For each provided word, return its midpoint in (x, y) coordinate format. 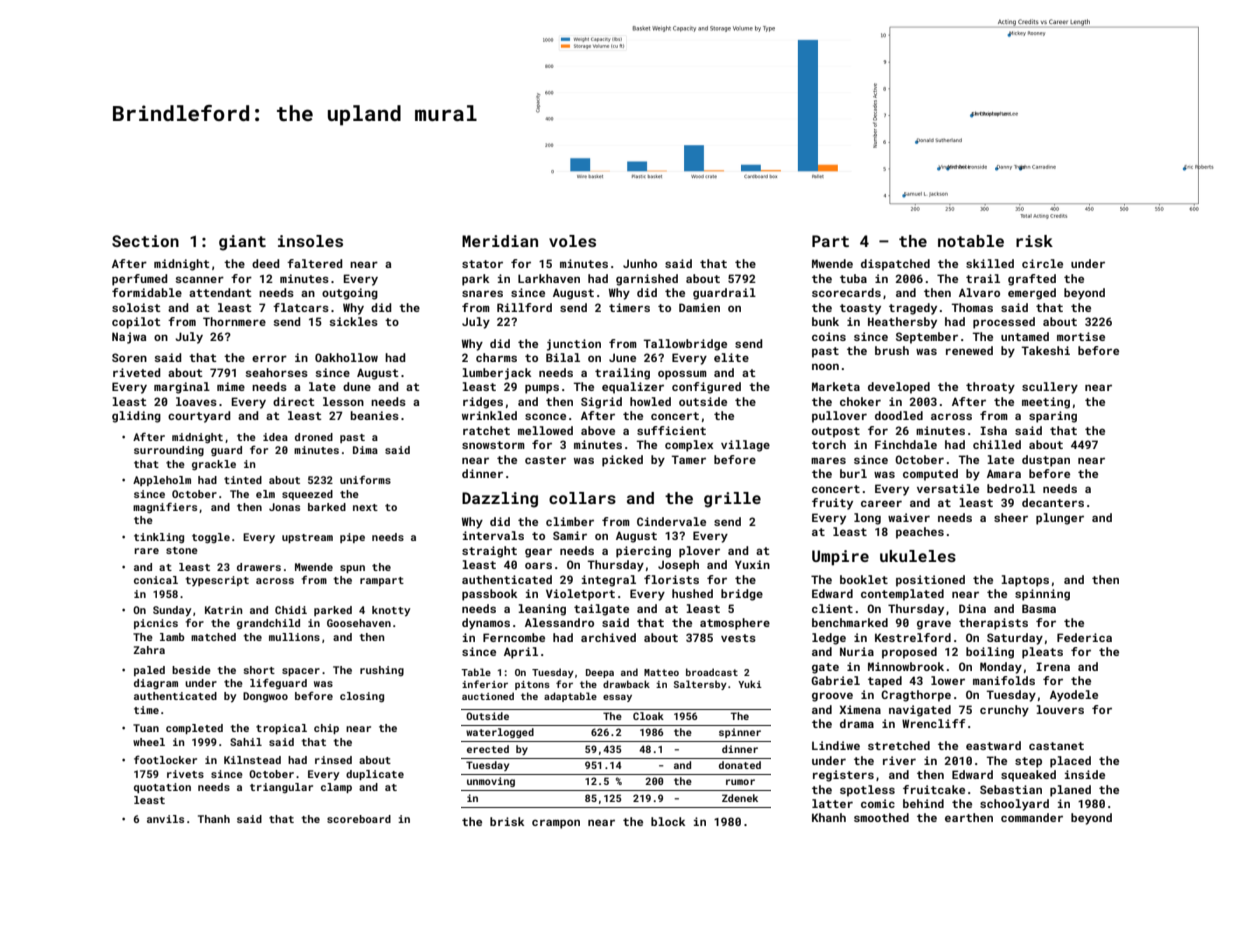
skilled (990, 263)
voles (572, 241)
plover (699, 552)
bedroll (1011, 488)
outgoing (350, 294)
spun (352, 569)
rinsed (333, 760)
